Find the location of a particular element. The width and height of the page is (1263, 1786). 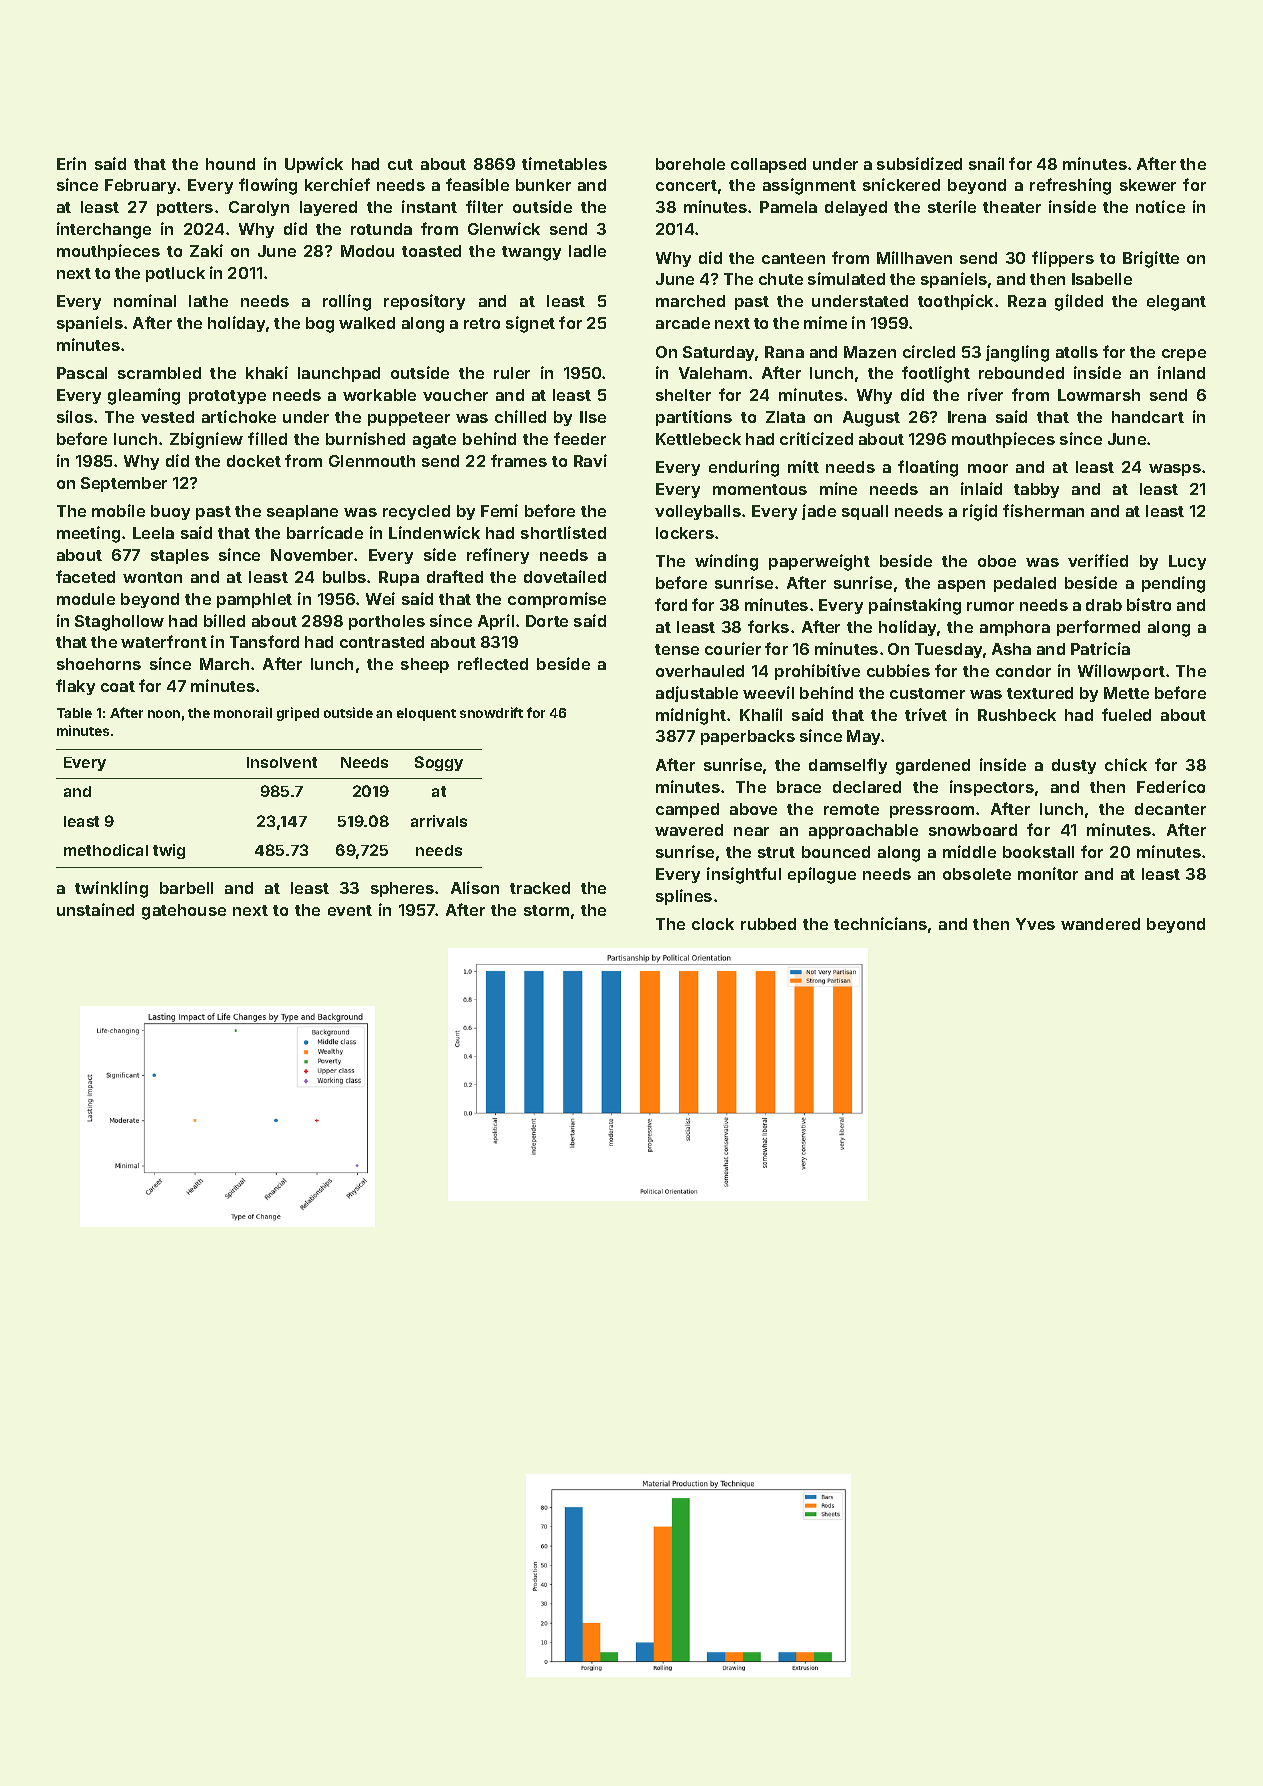

collapsed is located at coordinates (768, 165).
